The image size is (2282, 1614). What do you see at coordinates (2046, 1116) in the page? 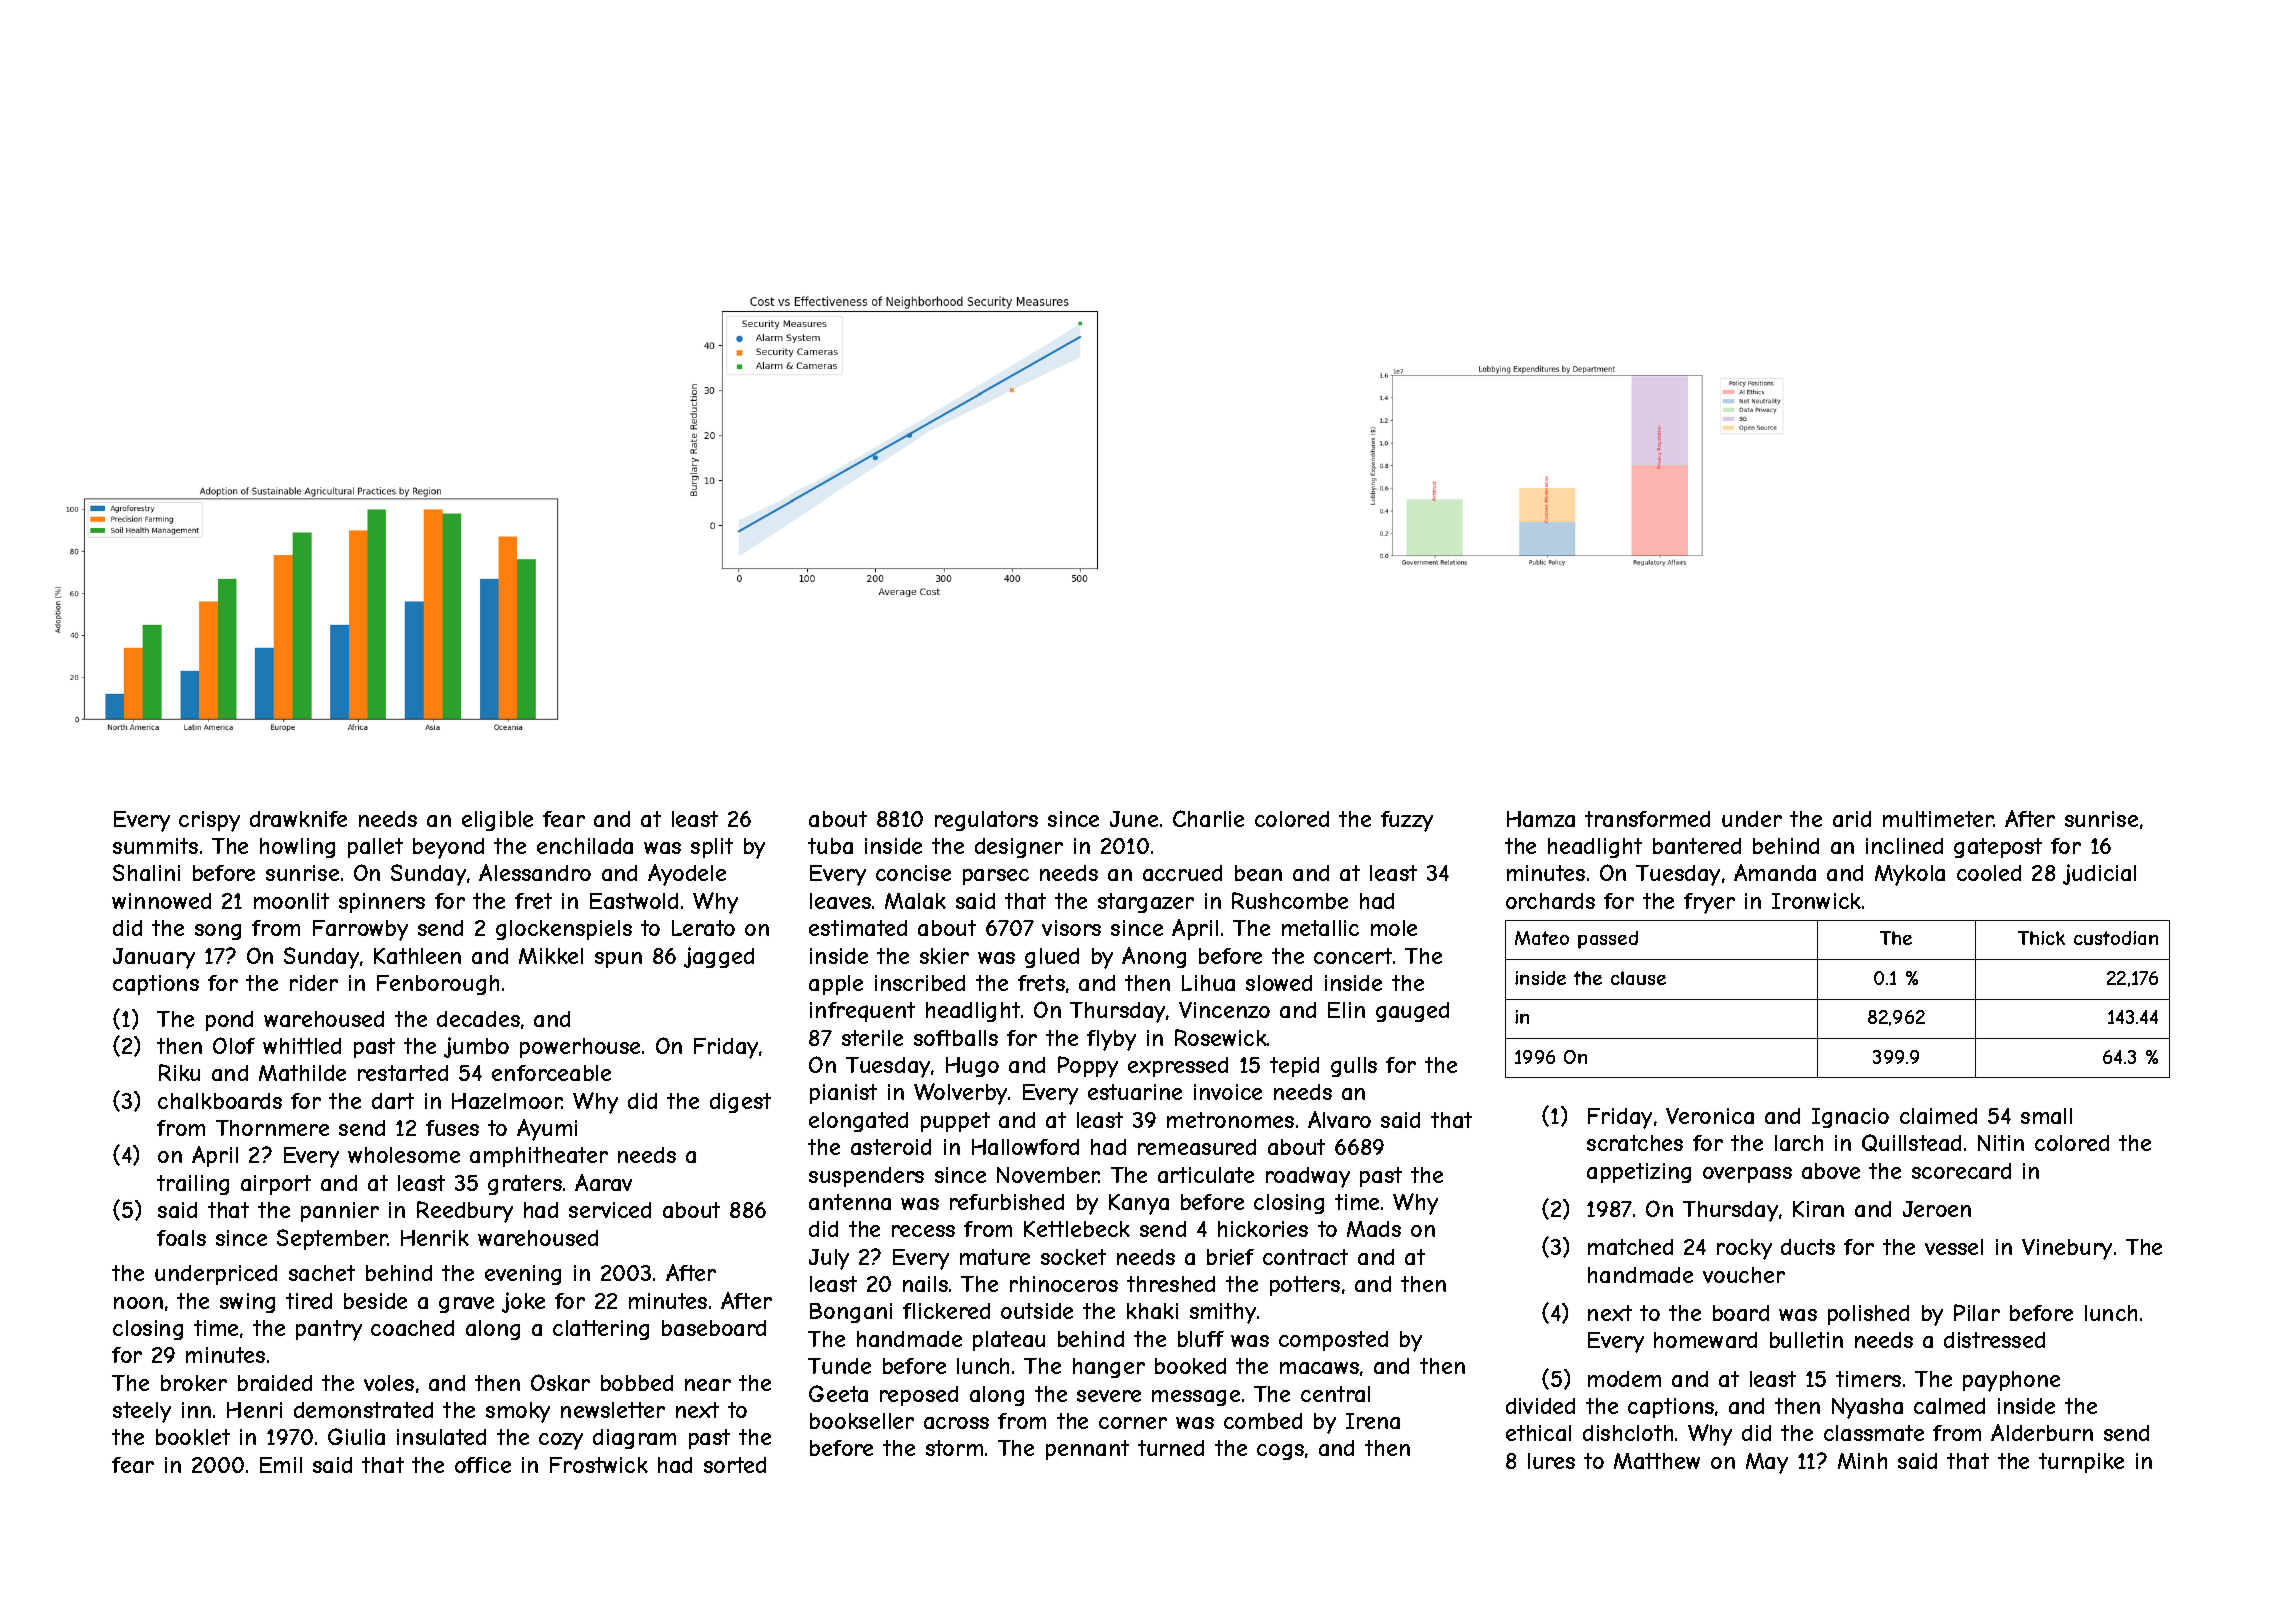
I see `small` at bounding box center [2046, 1116].
